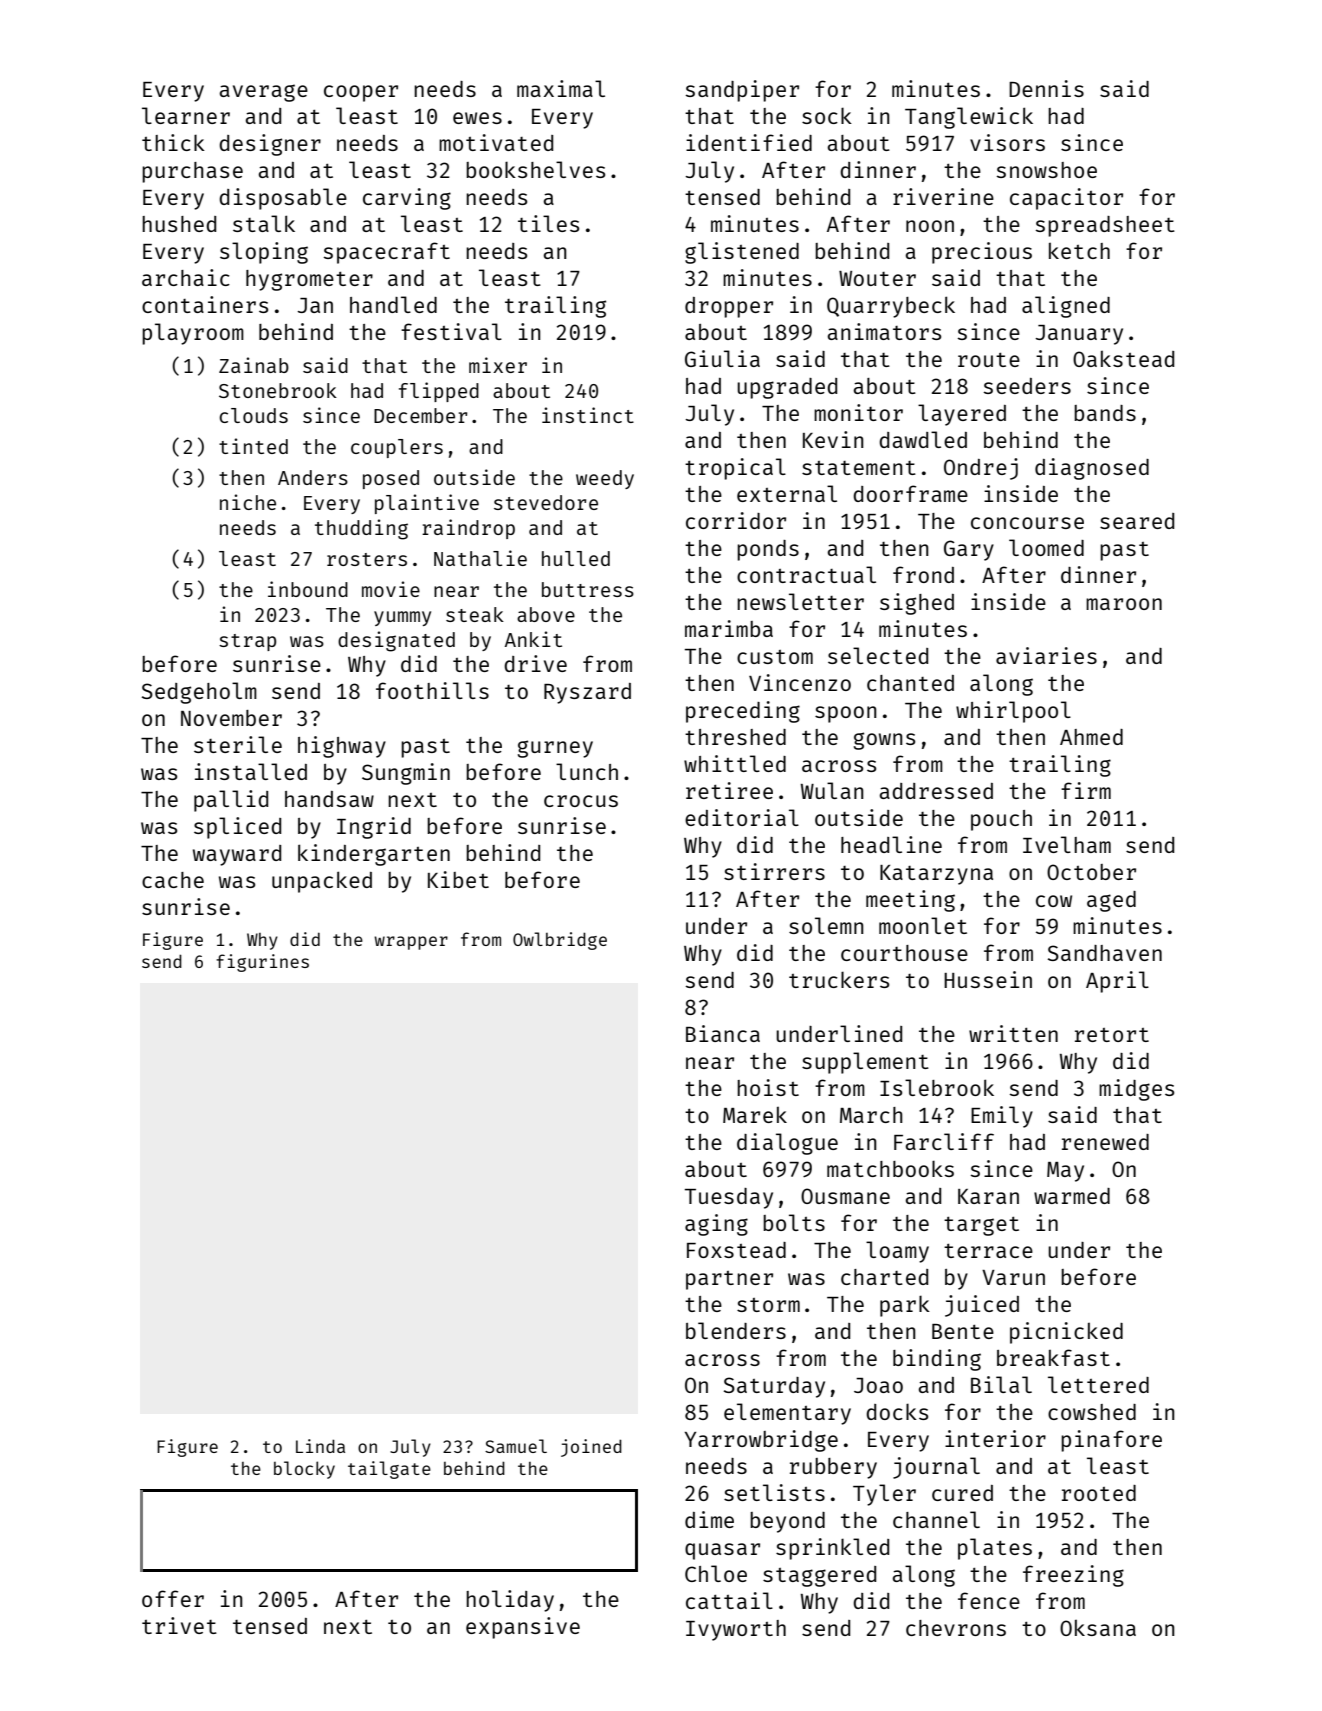 This screenshot has width=1322, height=1711. Describe the element at coordinates (742, 91) in the screenshot. I see `sandpiper` at that location.
